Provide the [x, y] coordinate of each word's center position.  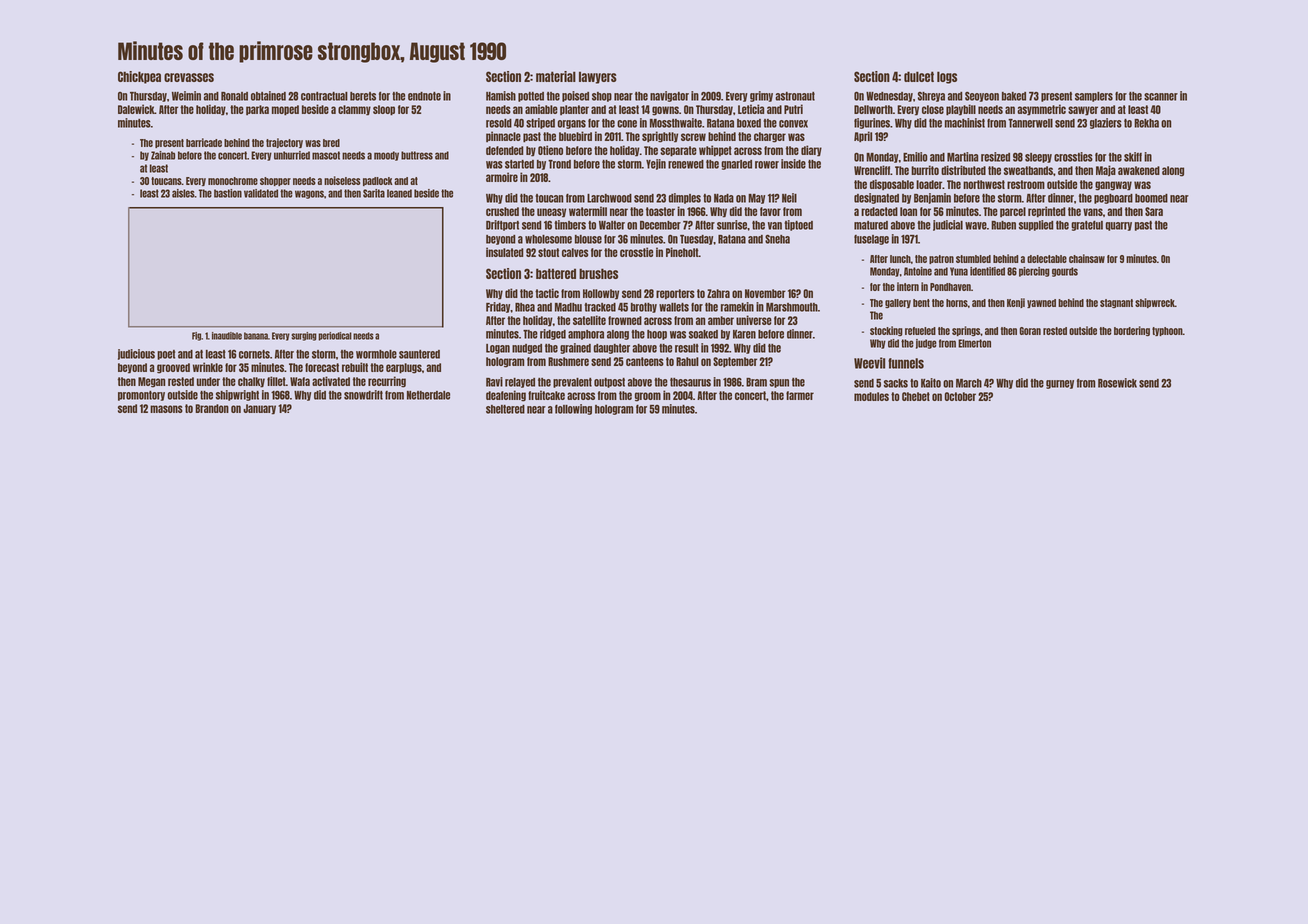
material [556, 76]
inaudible [227, 336]
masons [166, 409]
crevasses [189, 77]
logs [947, 77]
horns [957, 303]
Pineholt [682, 252]
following [573, 409]
